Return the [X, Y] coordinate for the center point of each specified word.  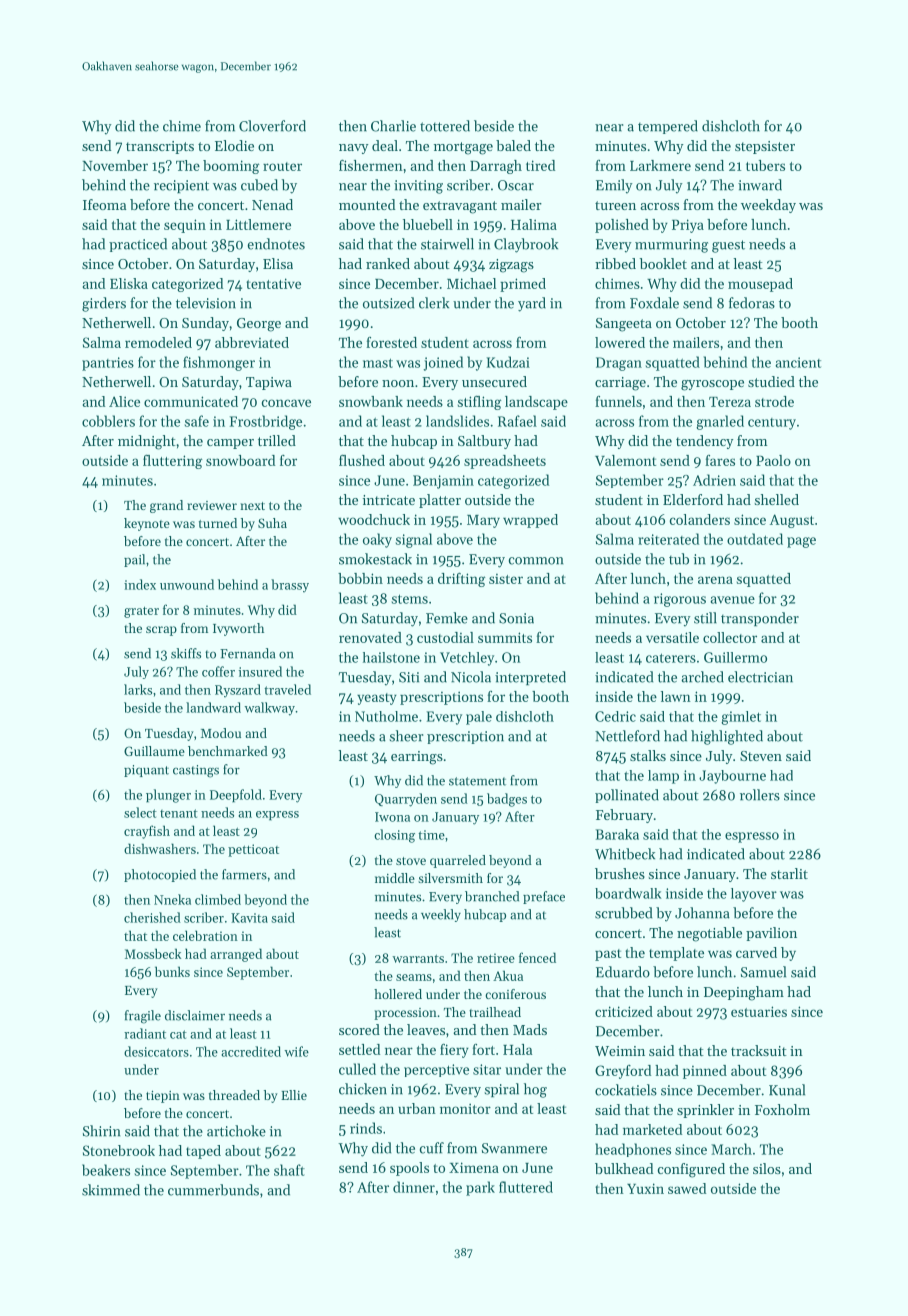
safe [196, 421]
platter [440, 501]
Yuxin [645, 1188]
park [480, 1188]
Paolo [773, 460]
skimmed [111, 1190]
